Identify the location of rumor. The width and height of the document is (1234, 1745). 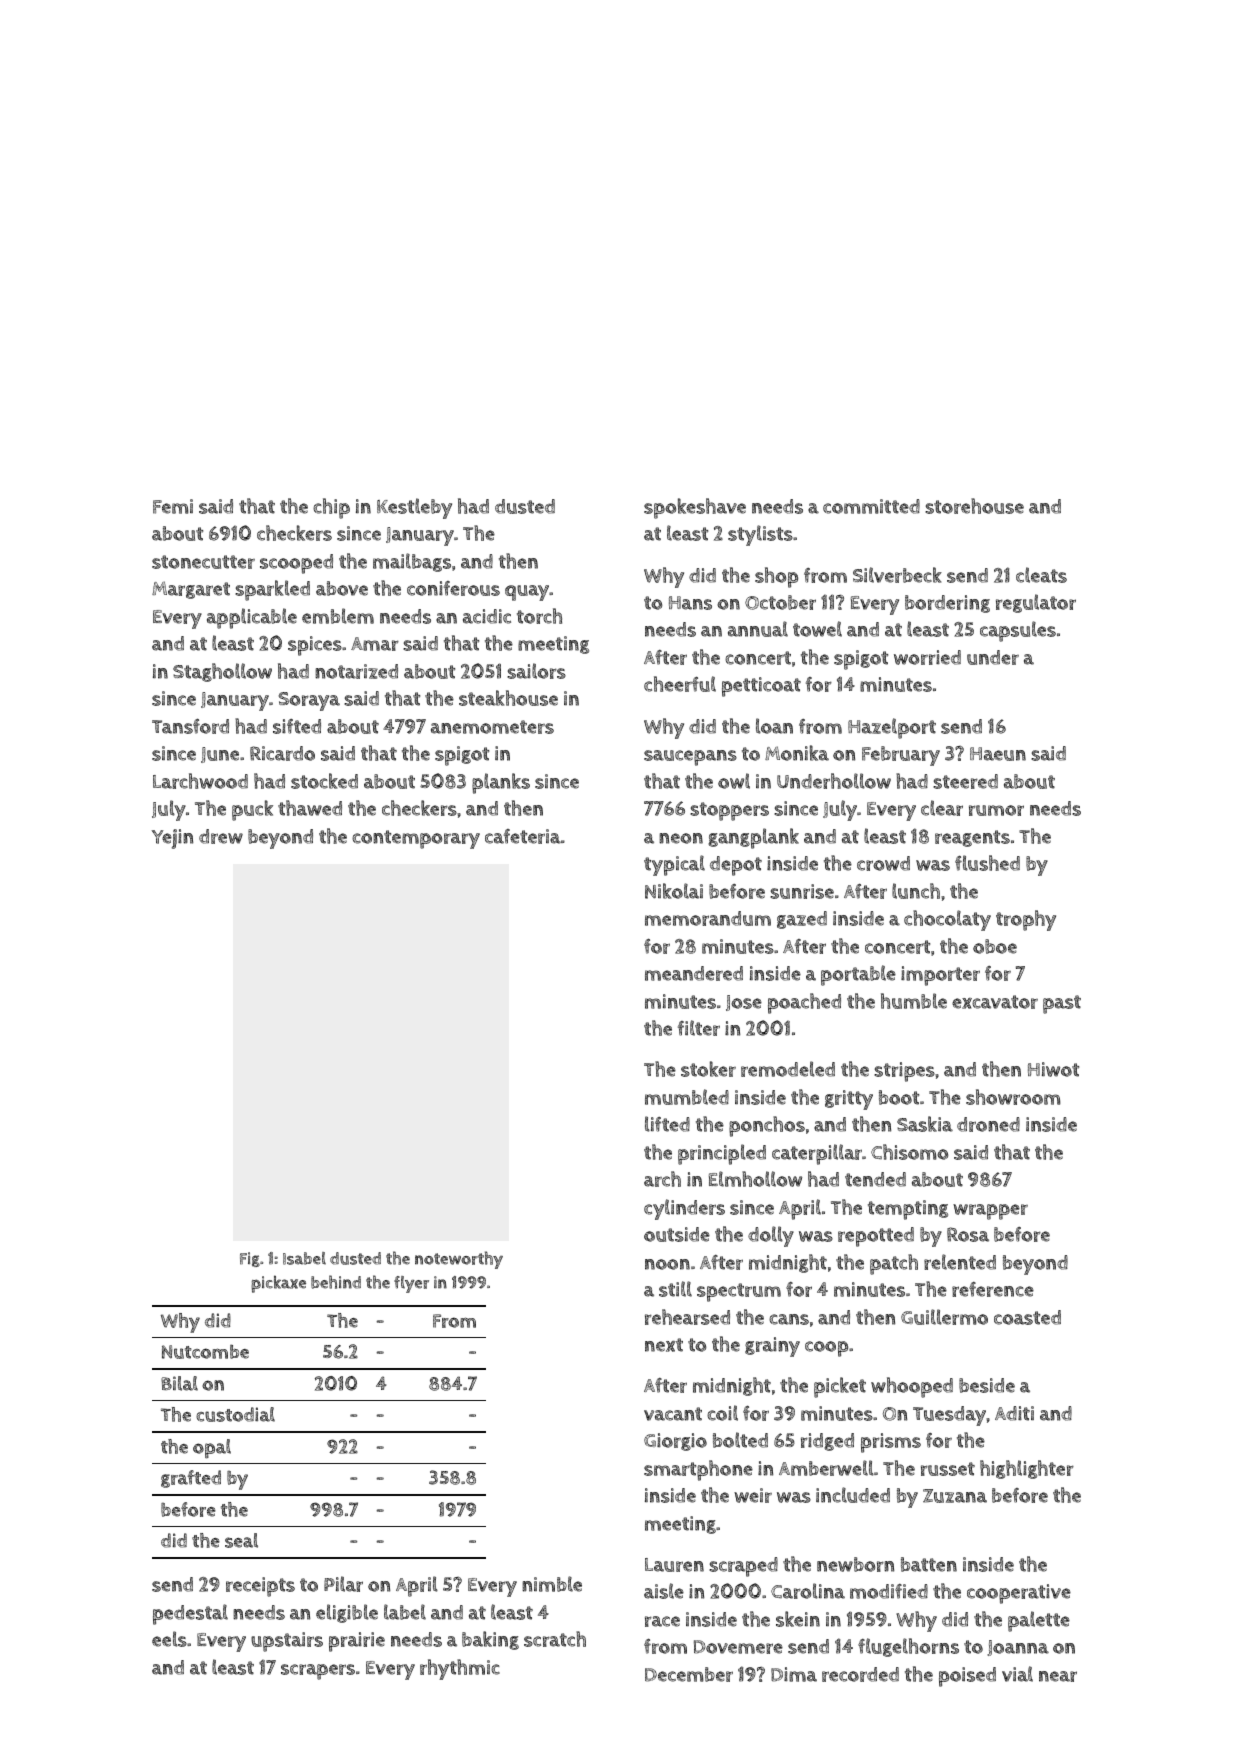
(996, 810).
